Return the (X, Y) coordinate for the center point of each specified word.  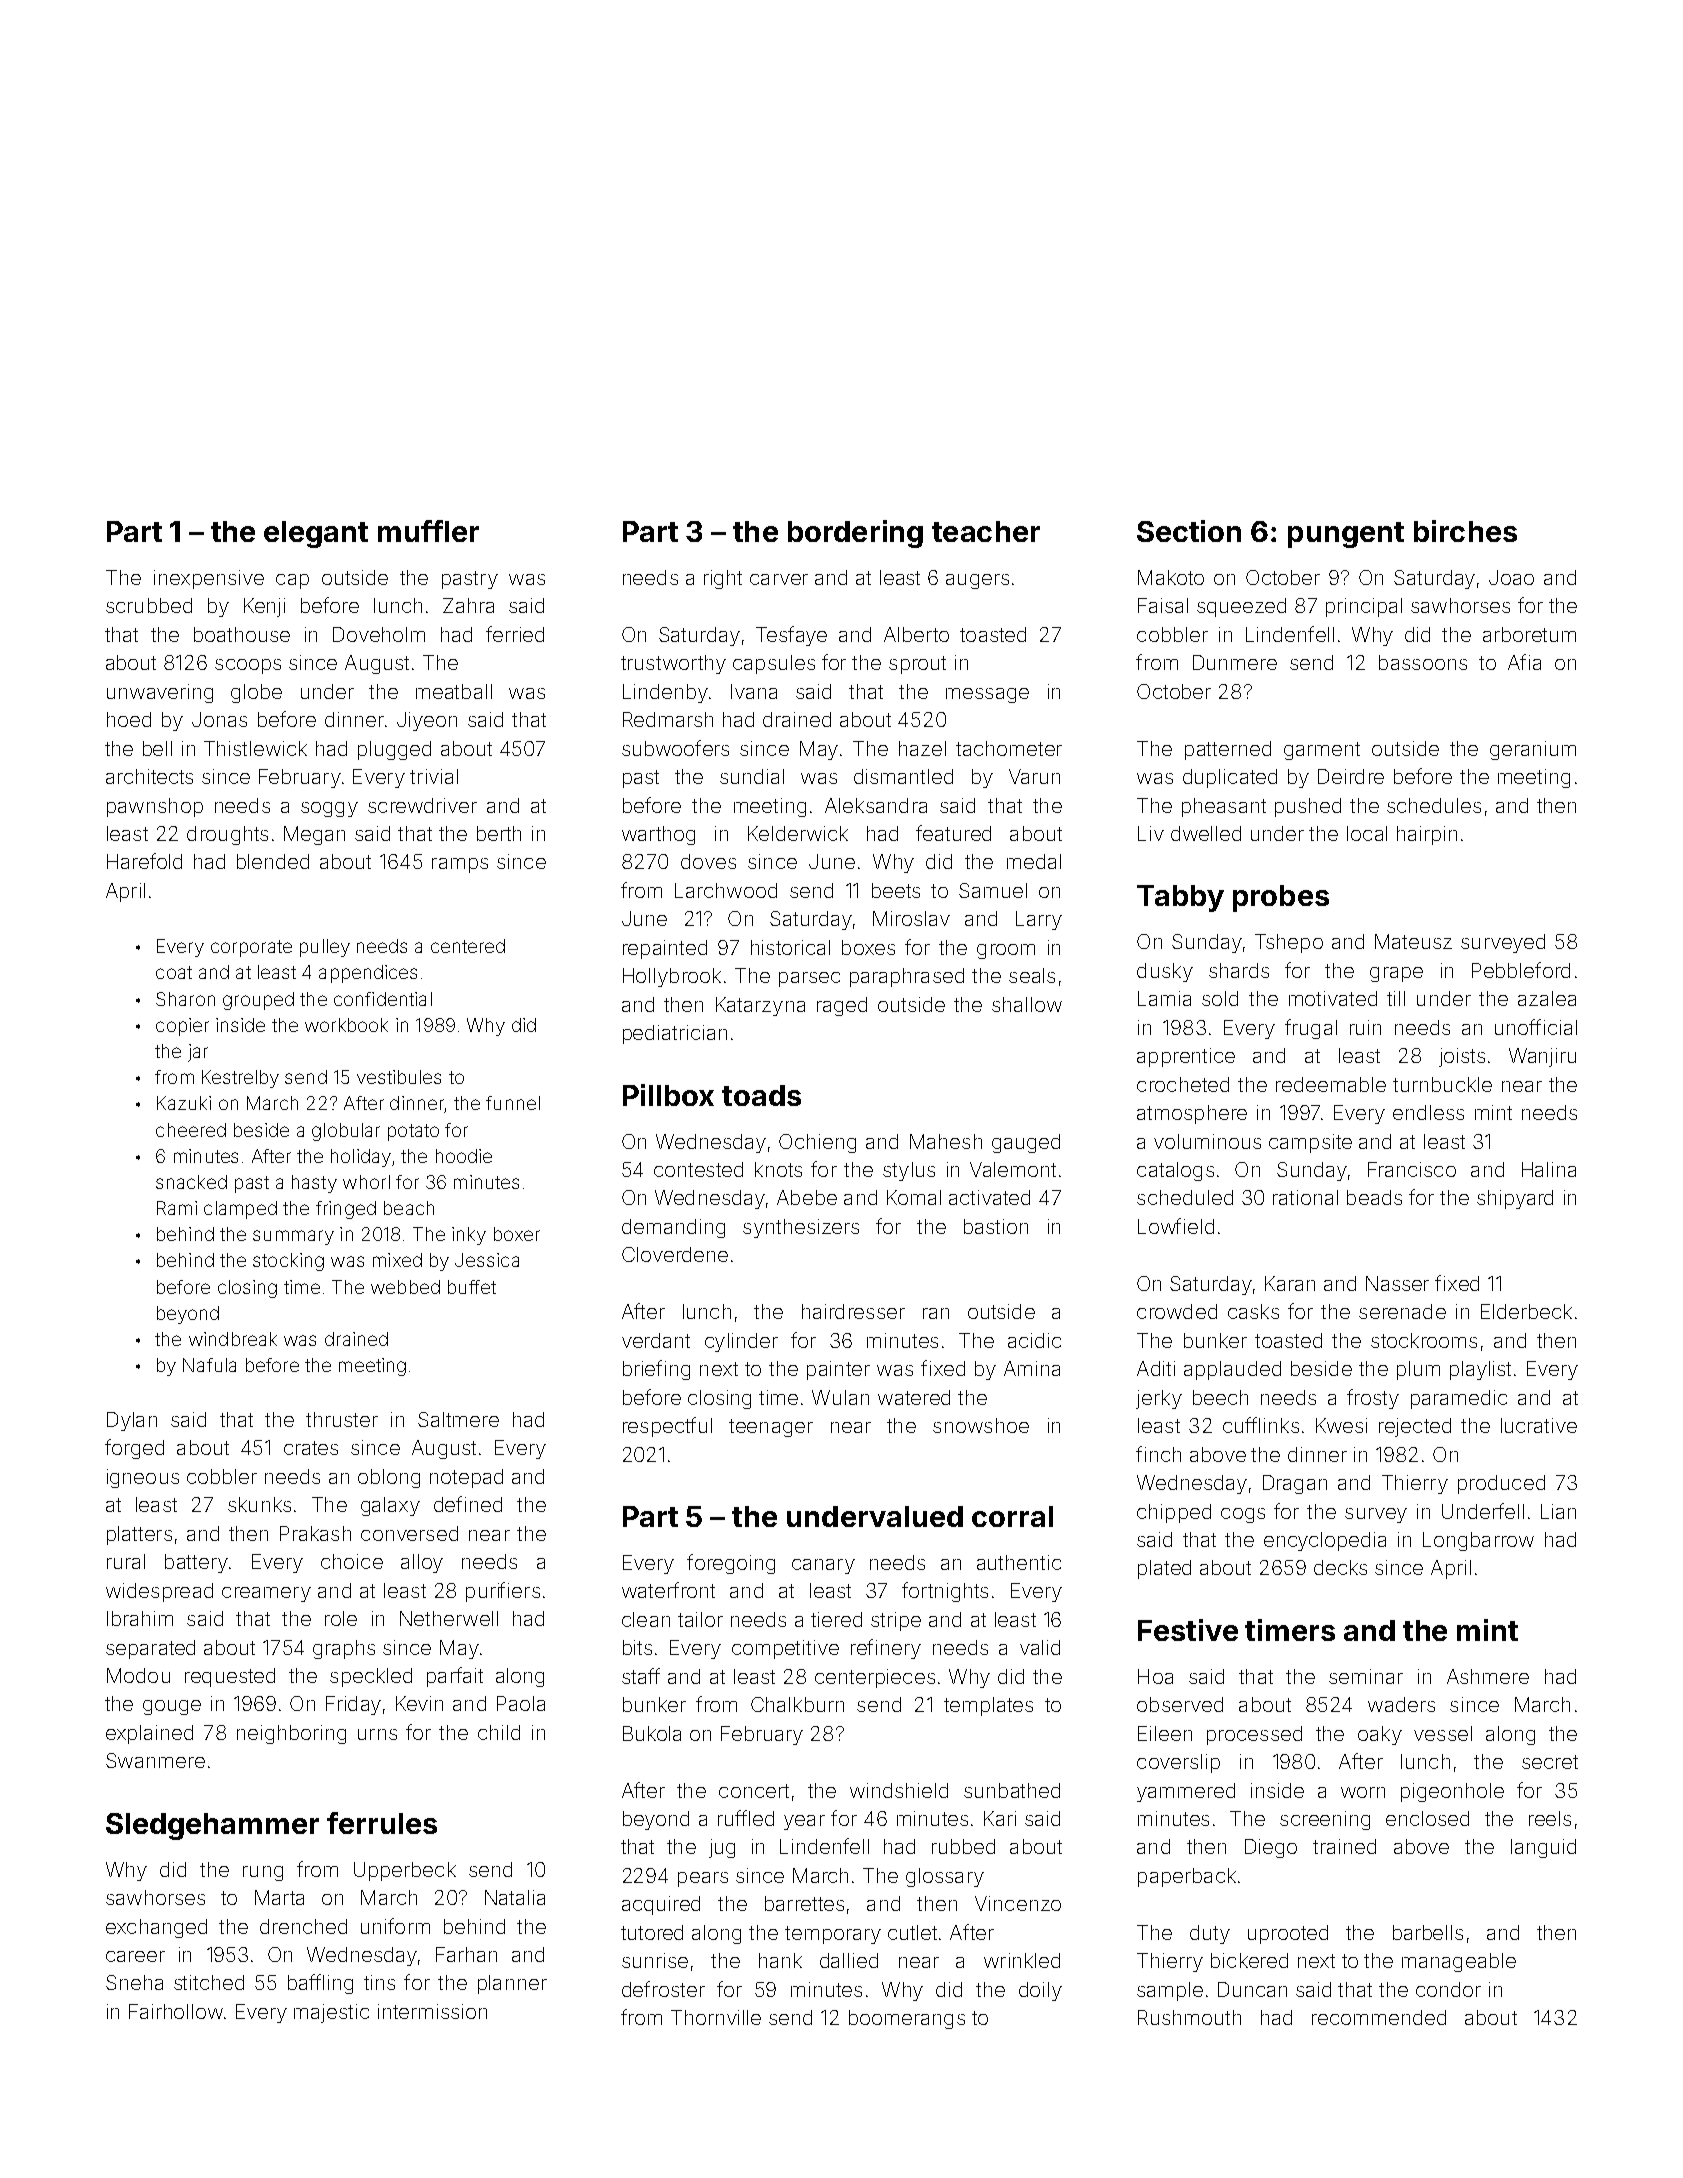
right (723, 579)
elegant (316, 534)
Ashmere (1488, 1676)
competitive (785, 1649)
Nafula (209, 1365)
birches (1465, 531)
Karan (1290, 1283)
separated (150, 1649)
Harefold (144, 861)
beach (409, 1208)
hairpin (1427, 835)
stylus (909, 1171)
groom (1006, 951)
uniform (395, 1926)
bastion (996, 1226)
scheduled (1185, 1197)
